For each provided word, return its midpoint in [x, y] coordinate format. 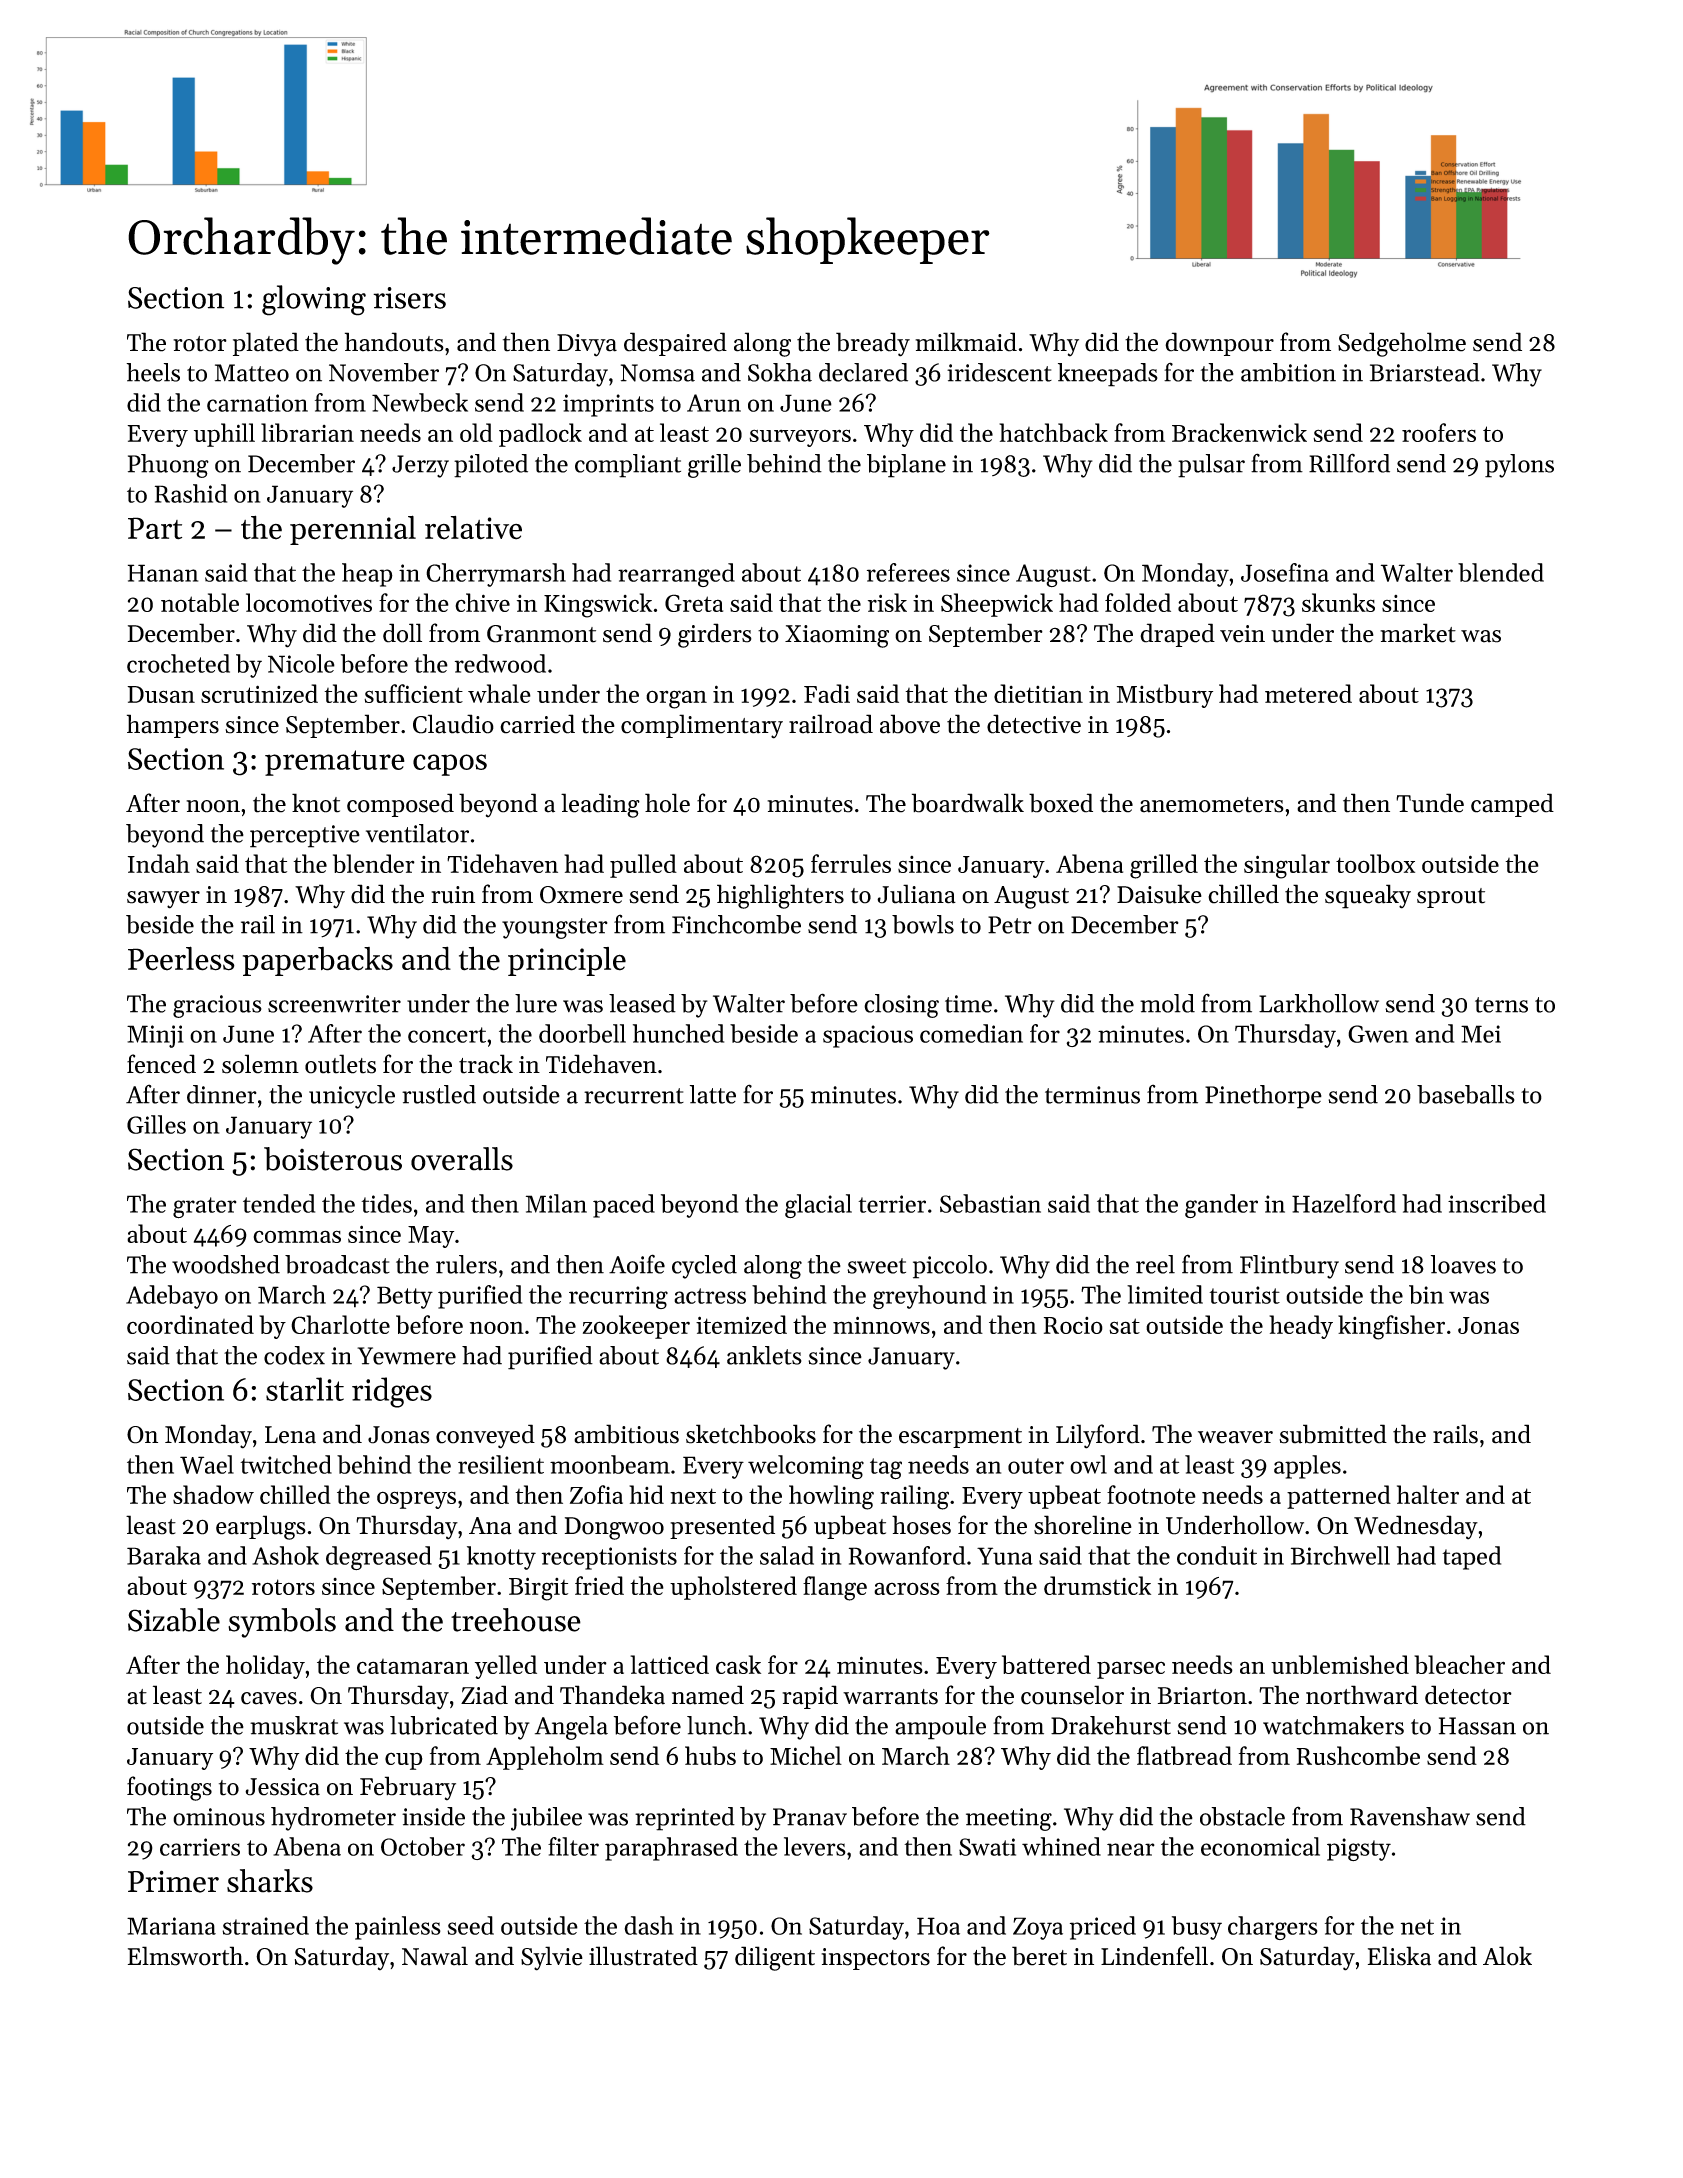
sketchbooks [751, 1434]
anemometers [1212, 805]
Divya [587, 345]
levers [815, 1846]
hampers [173, 726]
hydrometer [333, 1819]
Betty [405, 1297]
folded [1138, 602]
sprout [1451, 898]
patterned [1339, 1497]
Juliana [916, 894]
